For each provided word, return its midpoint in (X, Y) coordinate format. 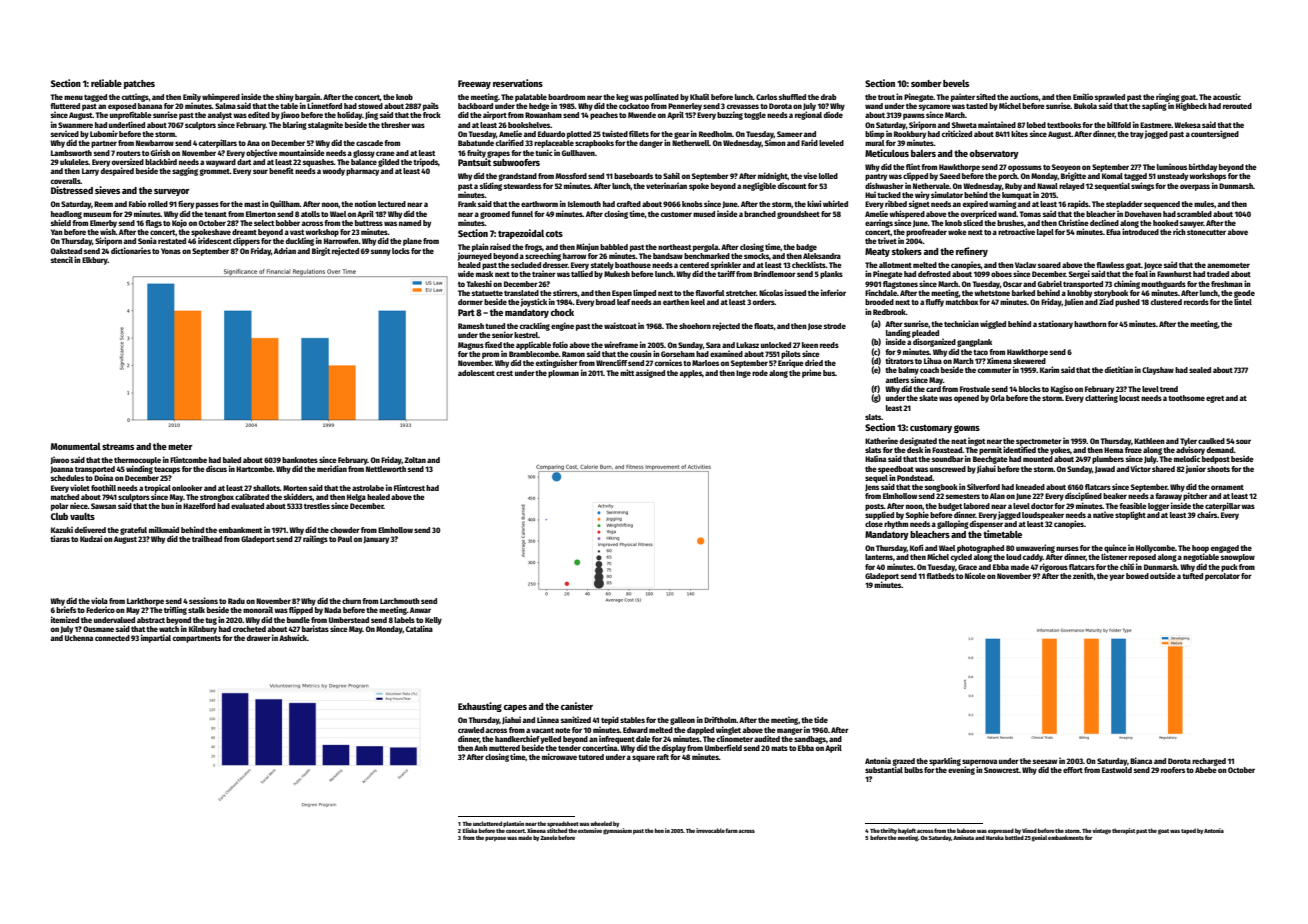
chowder (345, 530)
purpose (495, 839)
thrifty (888, 831)
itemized (65, 619)
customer (676, 214)
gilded (388, 162)
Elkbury (95, 261)
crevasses (743, 106)
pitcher (1195, 496)
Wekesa (1187, 125)
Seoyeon (1066, 168)
